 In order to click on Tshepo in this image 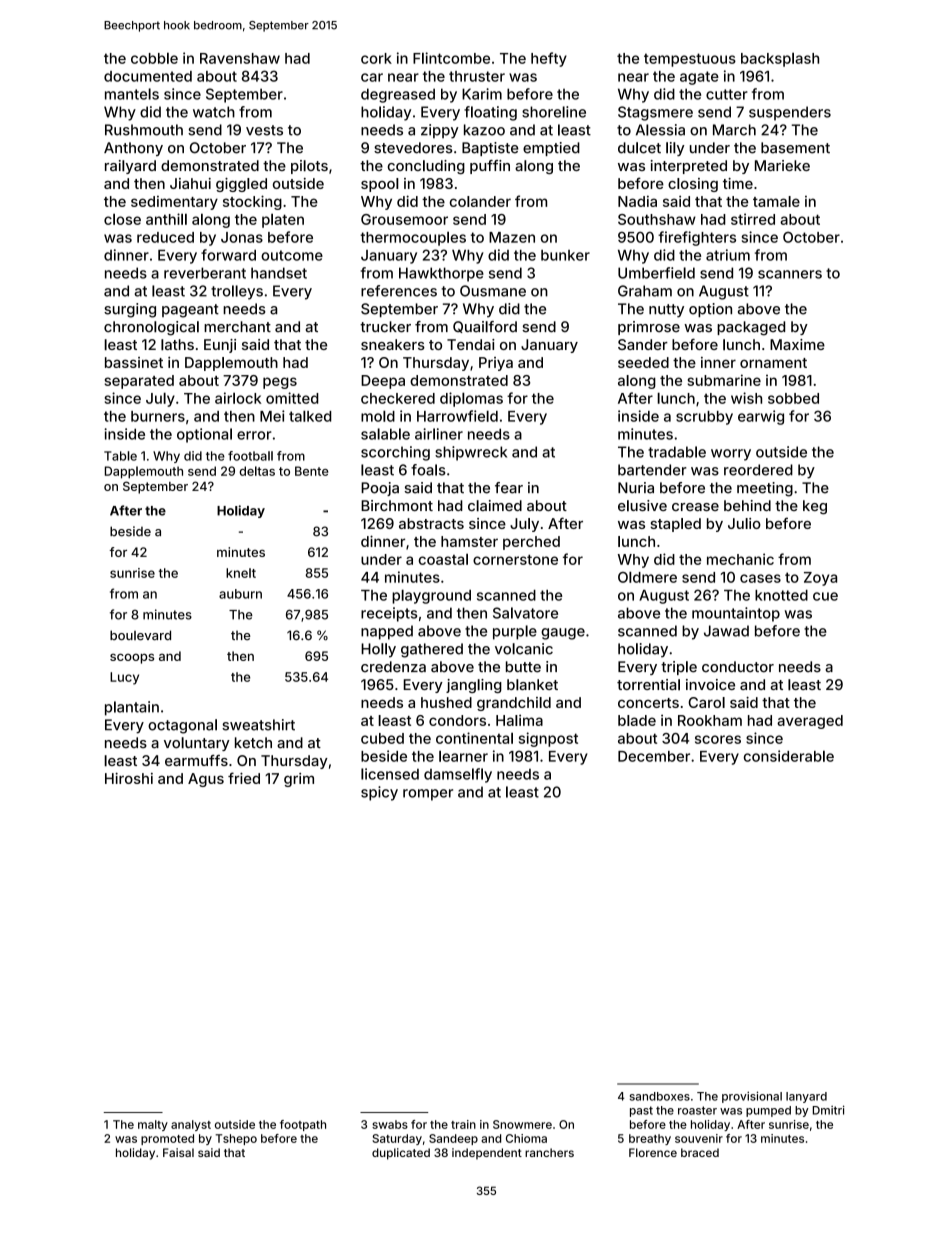, I will do `click(236, 1139)`.
